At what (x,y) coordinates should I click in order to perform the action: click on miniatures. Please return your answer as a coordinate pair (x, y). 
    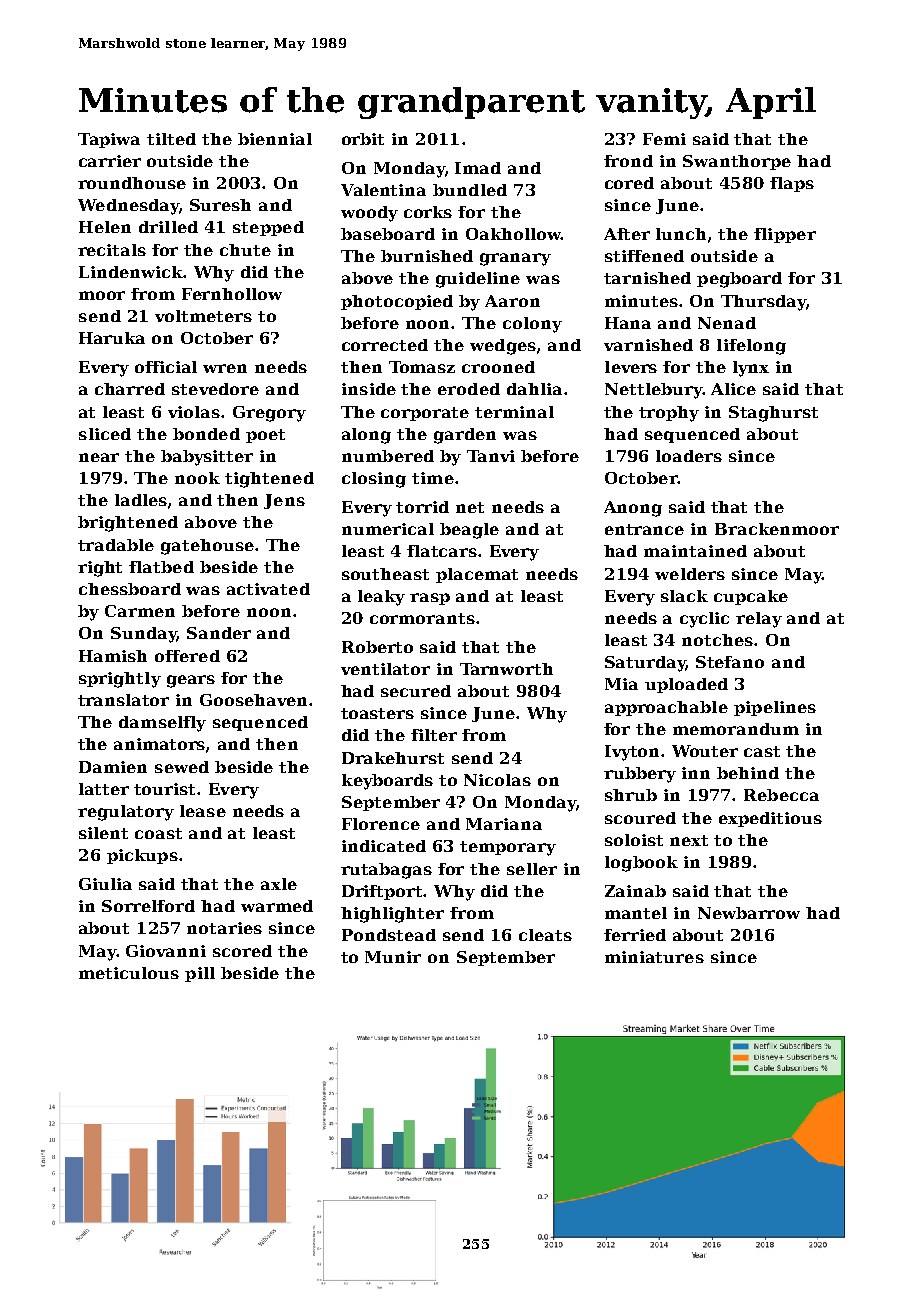
    Looking at the image, I should click on (654, 957).
